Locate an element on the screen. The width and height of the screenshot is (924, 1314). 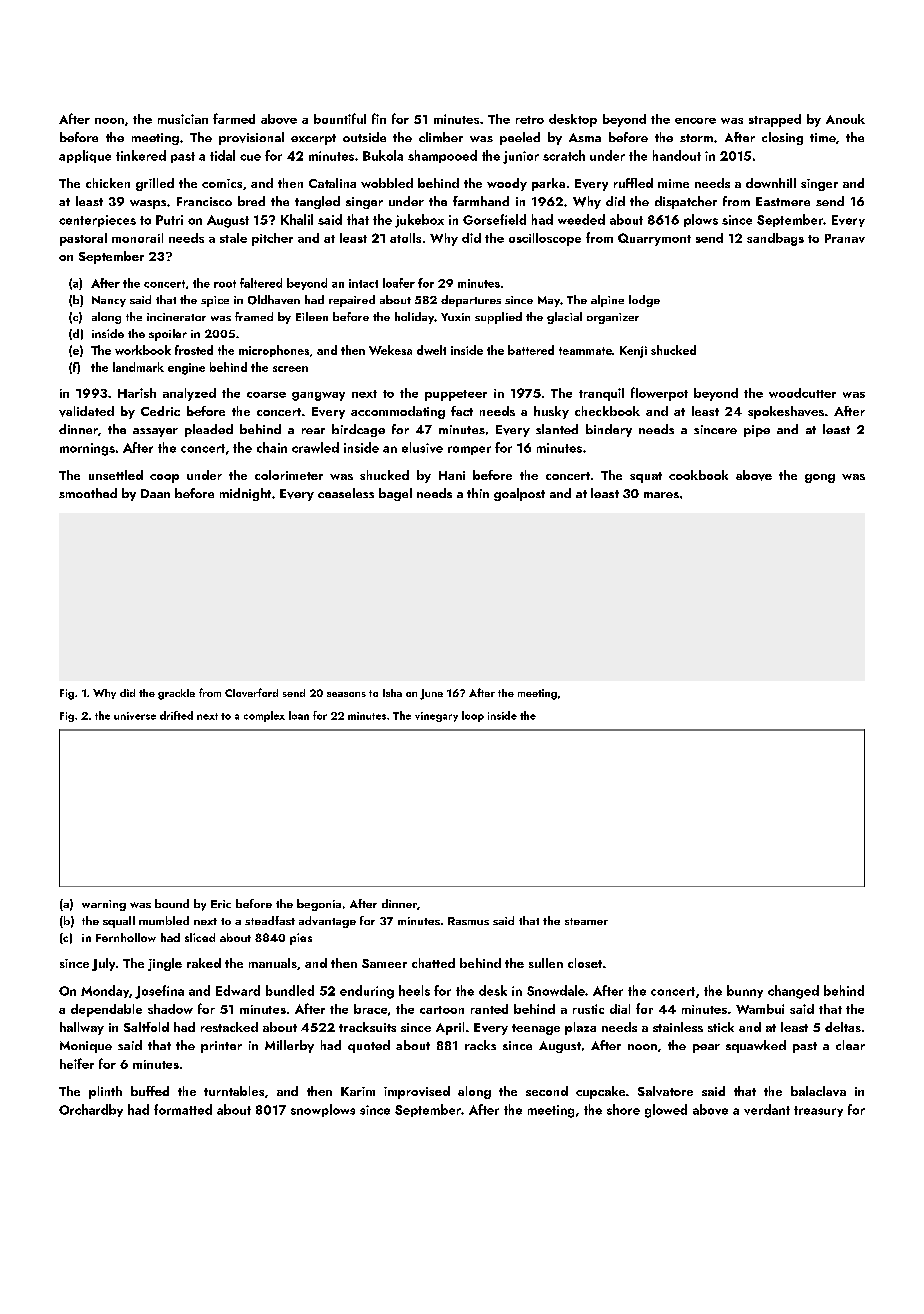
warning is located at coordinates (104, 905).
